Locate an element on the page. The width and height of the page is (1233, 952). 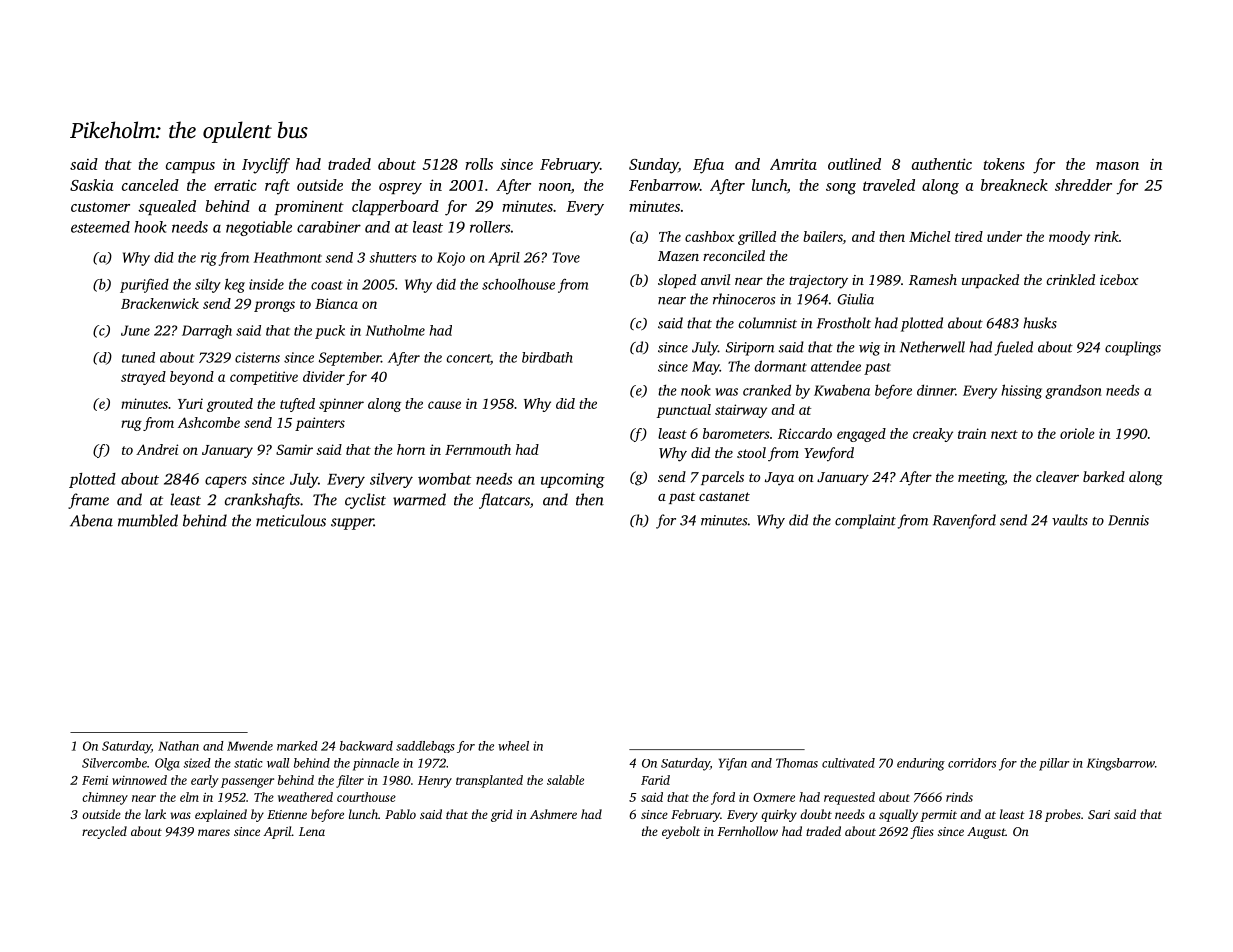
warmed is located at coordinates (419, 499).
